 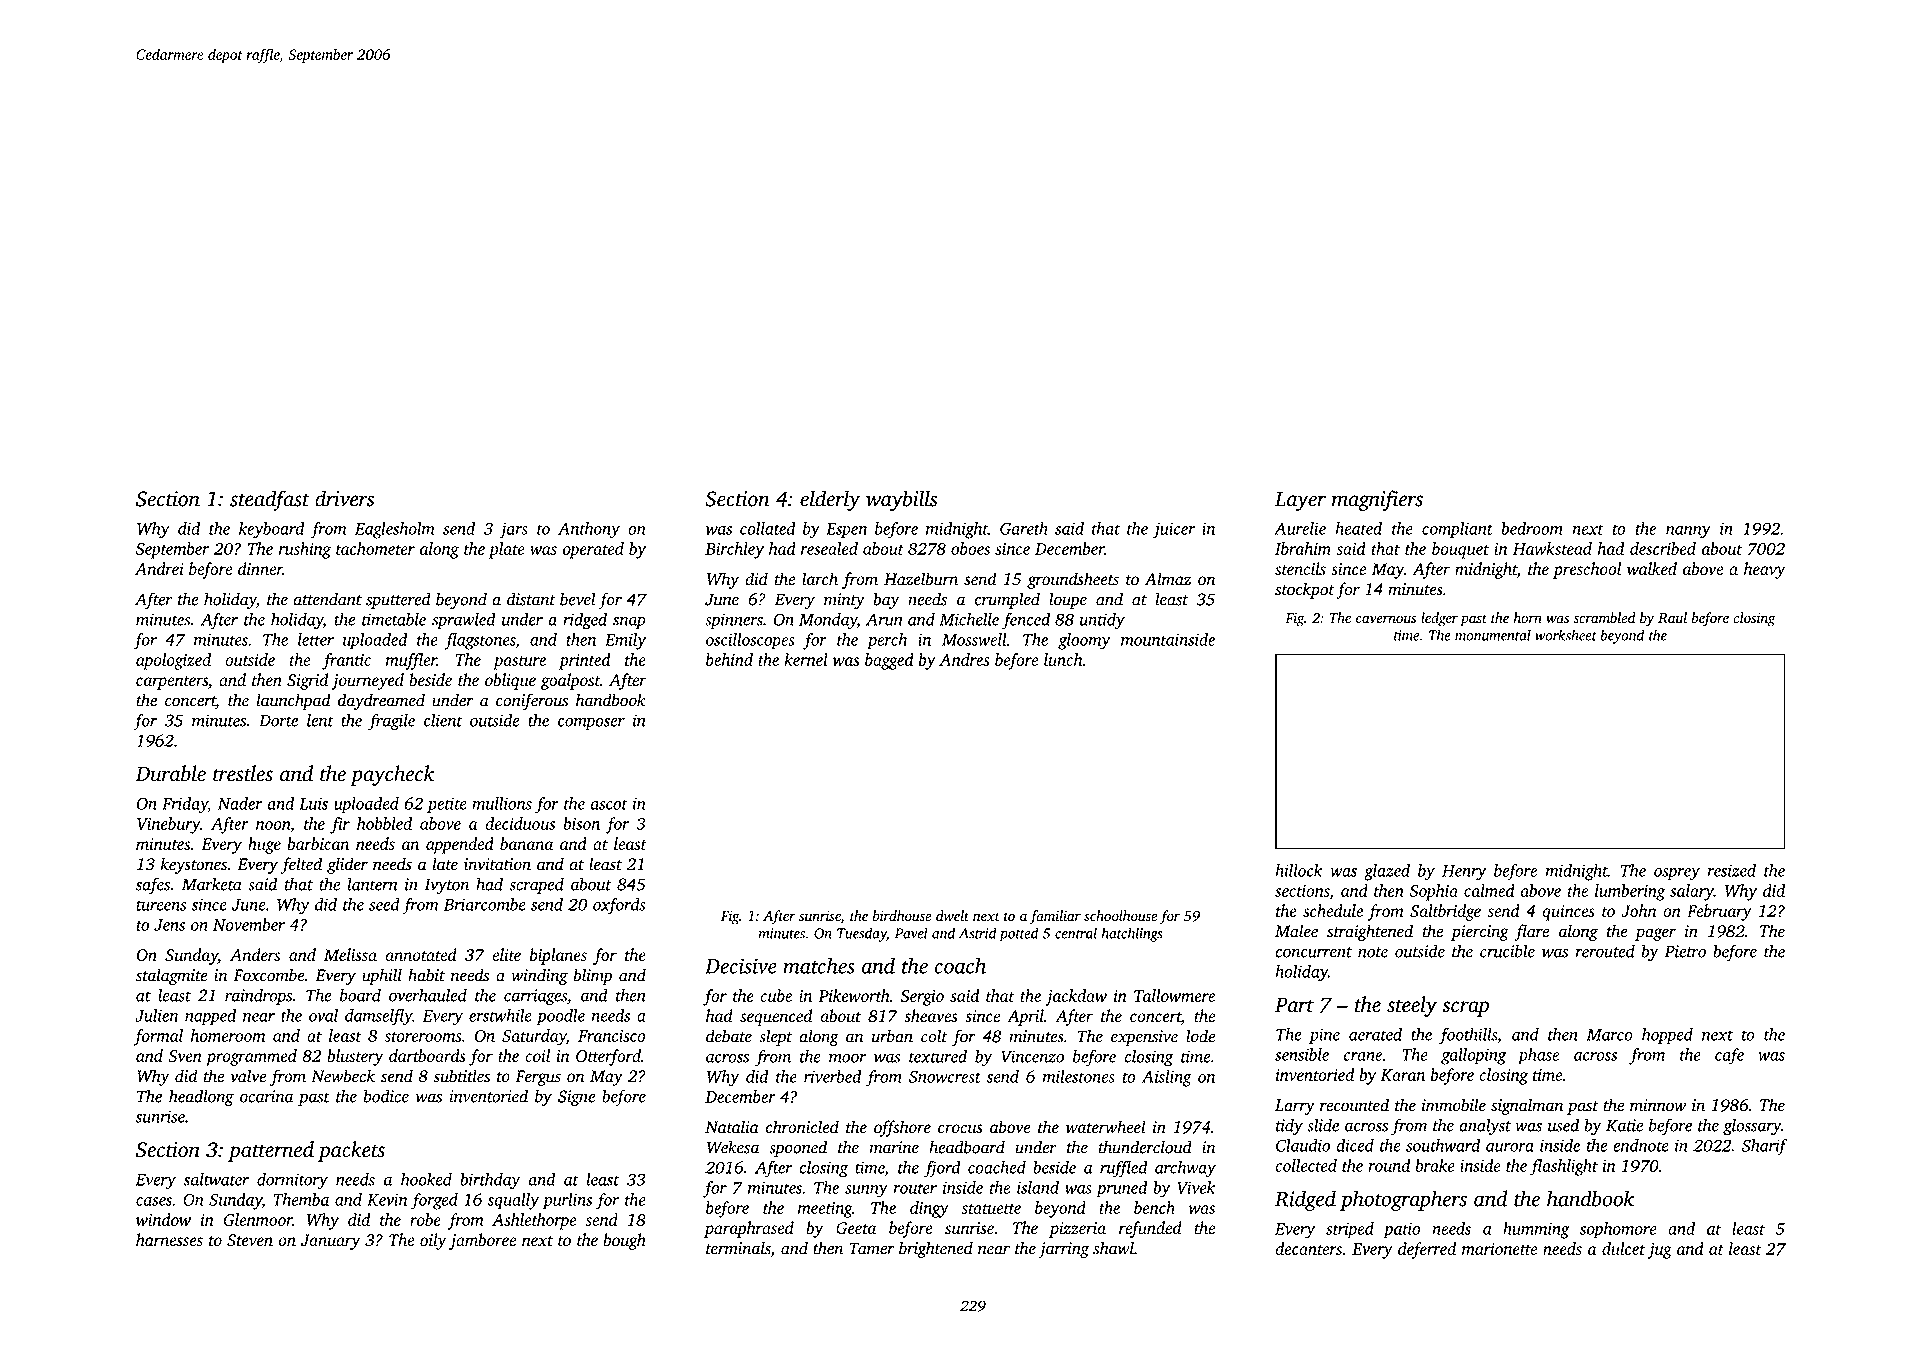 I want to click on hopped, so click(x=1667, y=1036).
